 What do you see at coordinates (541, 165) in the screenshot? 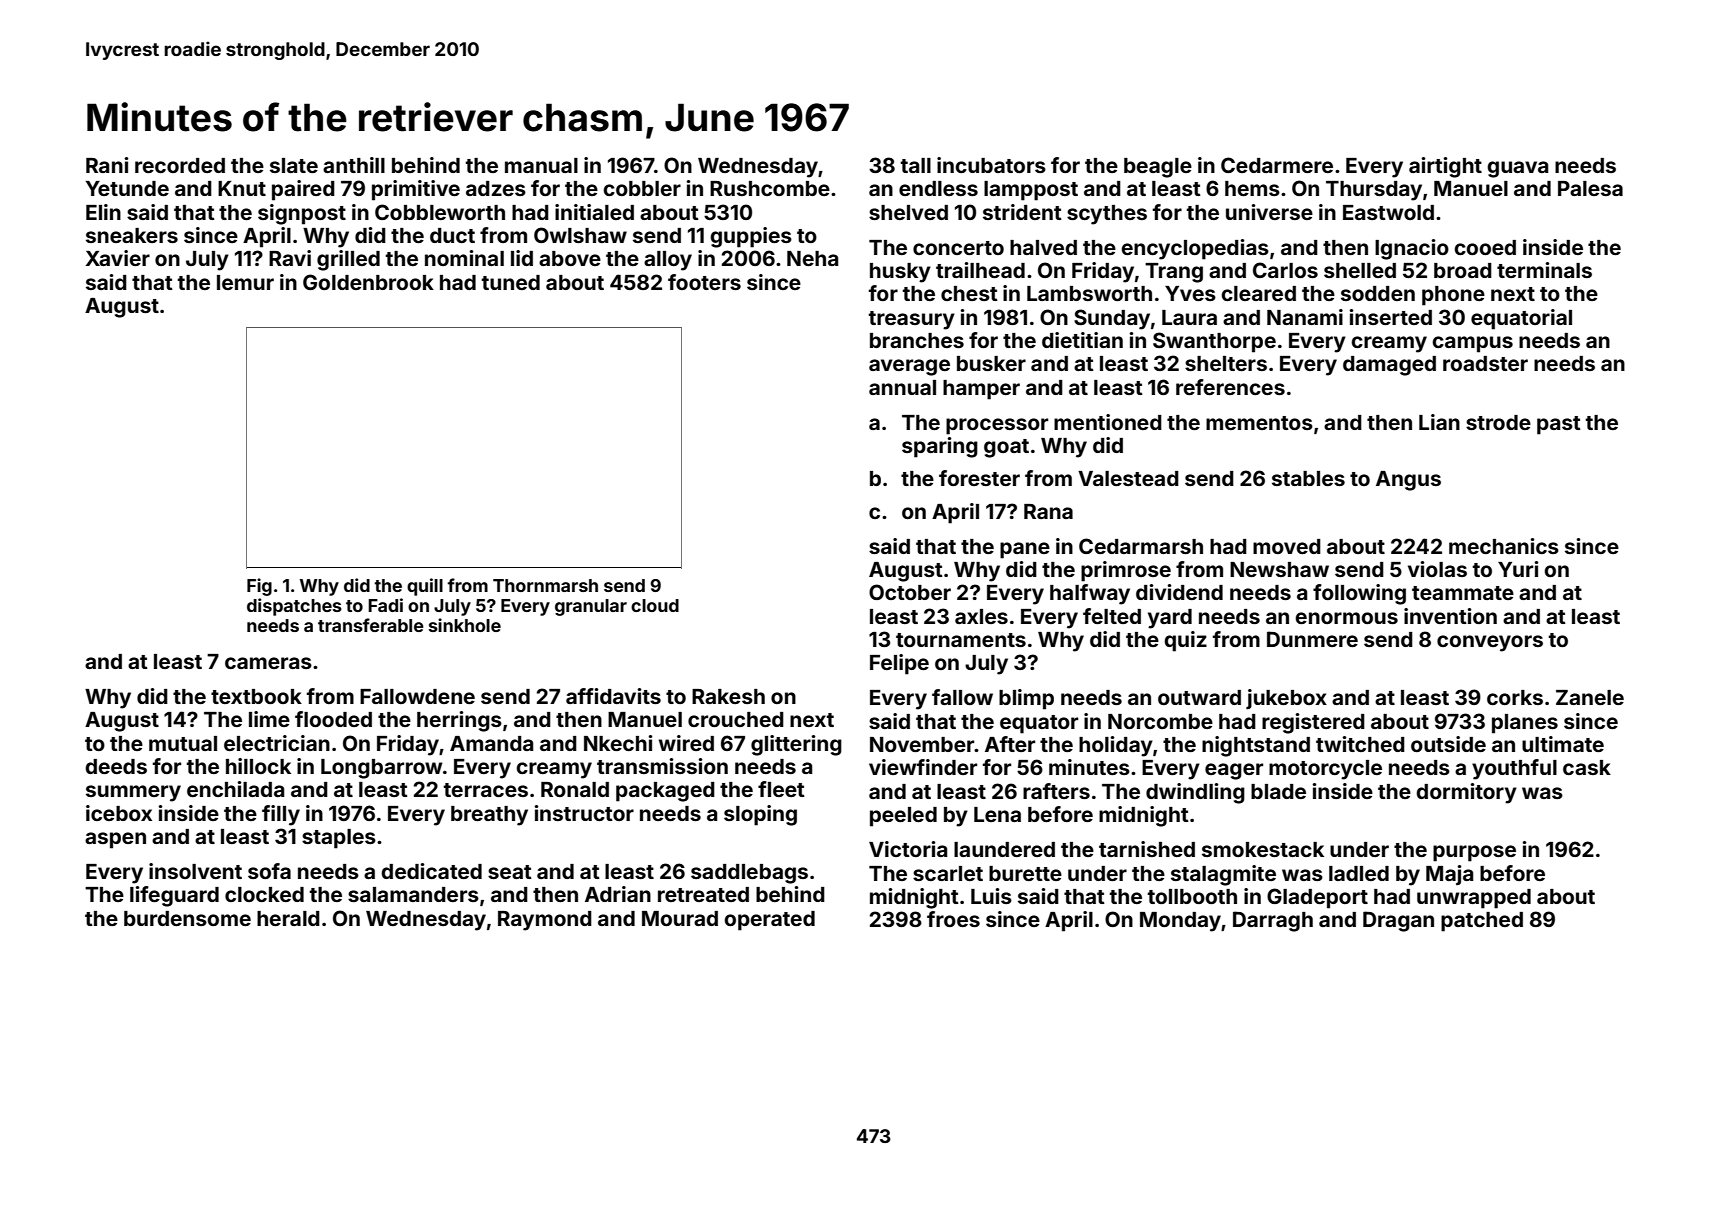
I see `manual` at bounding box center [541, 165].
